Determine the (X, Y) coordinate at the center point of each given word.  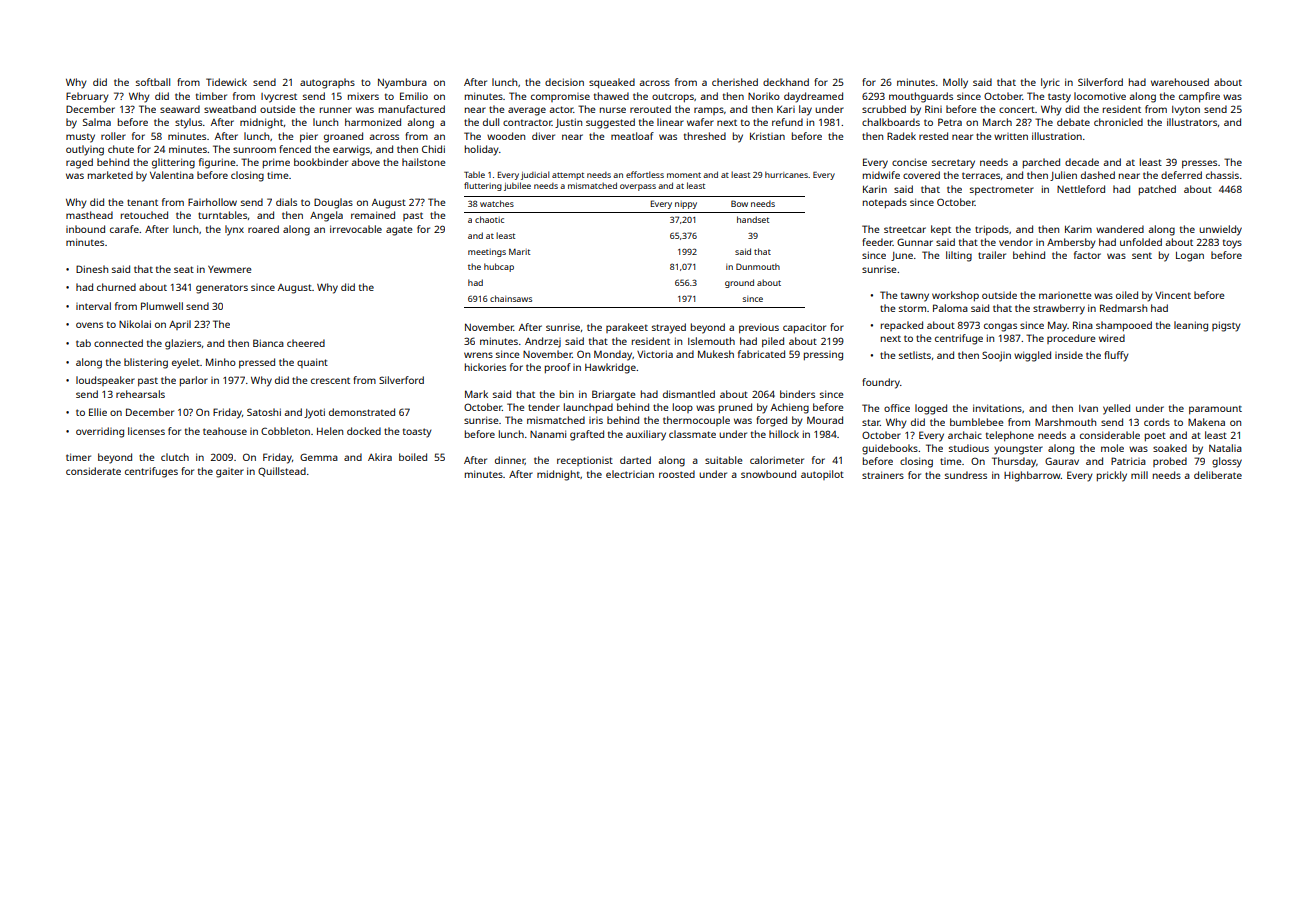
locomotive (1100, 96)
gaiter (230, 473)
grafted (587, 435)
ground (739, 283)
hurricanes (786, 174)
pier (309, 137)
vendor (1016, 242)
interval (93, 306)
